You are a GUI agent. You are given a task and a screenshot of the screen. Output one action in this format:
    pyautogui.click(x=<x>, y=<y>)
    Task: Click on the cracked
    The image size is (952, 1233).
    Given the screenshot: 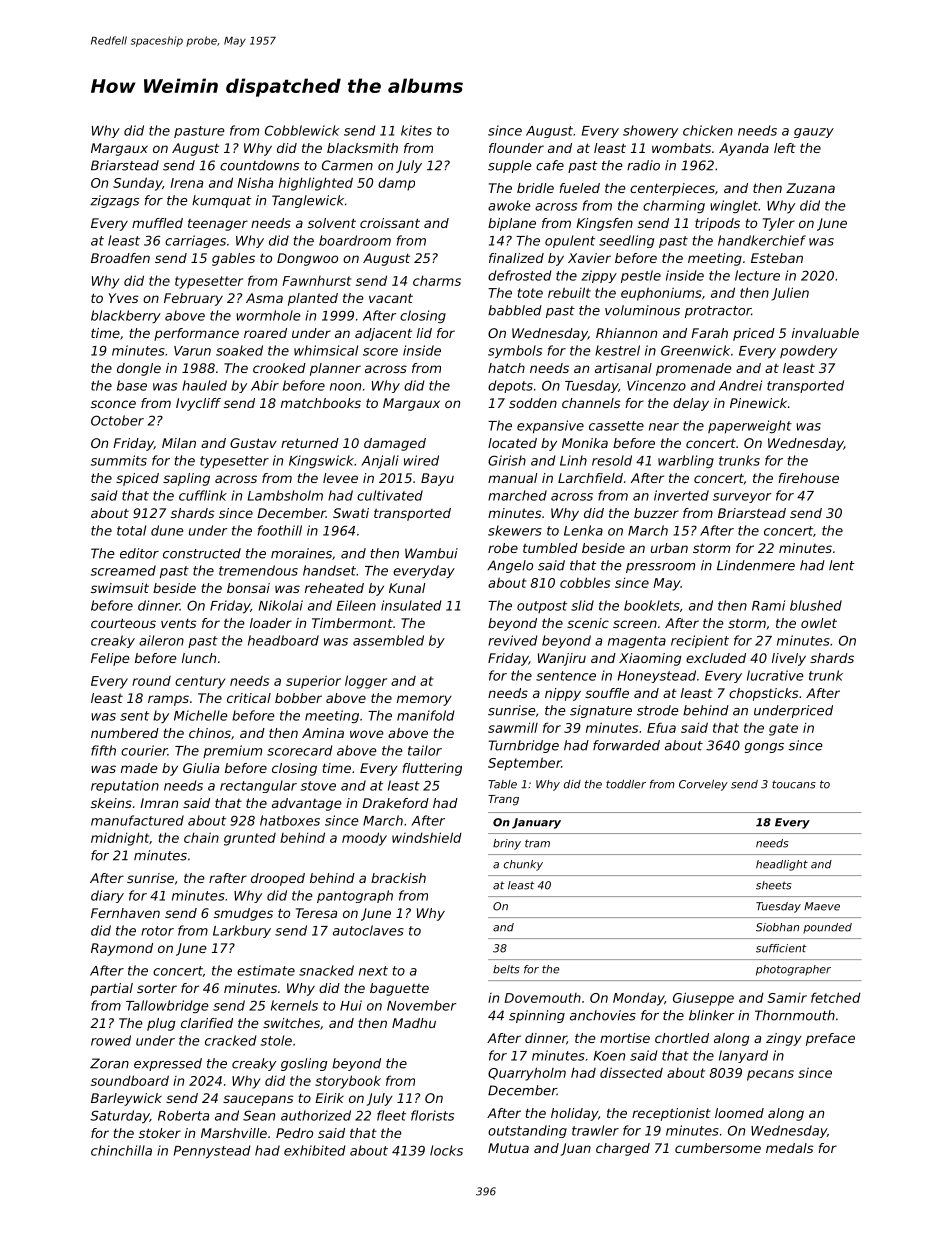 What is the action you would take?
    pyautogui.click(x=230, y=1040)
